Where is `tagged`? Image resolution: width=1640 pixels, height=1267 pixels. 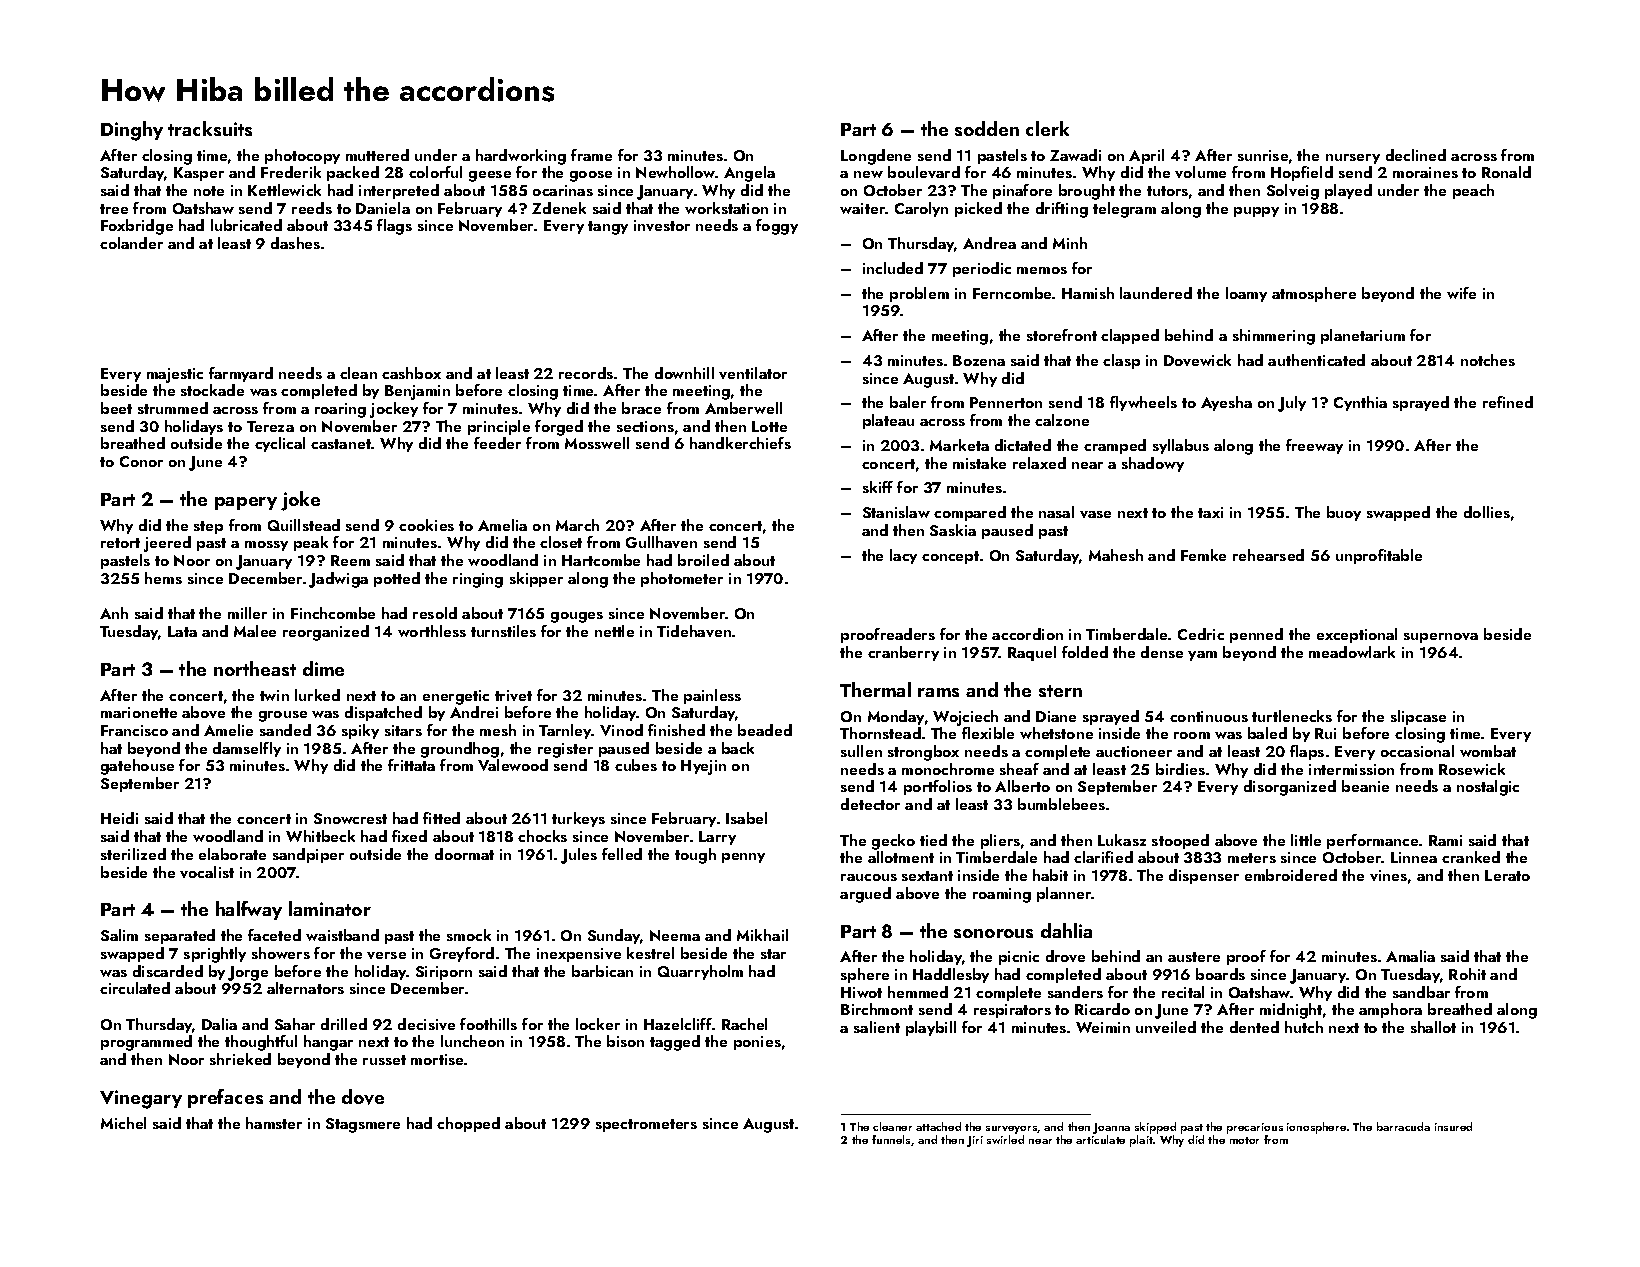
tagged is located at coordinates (675, 1043).
